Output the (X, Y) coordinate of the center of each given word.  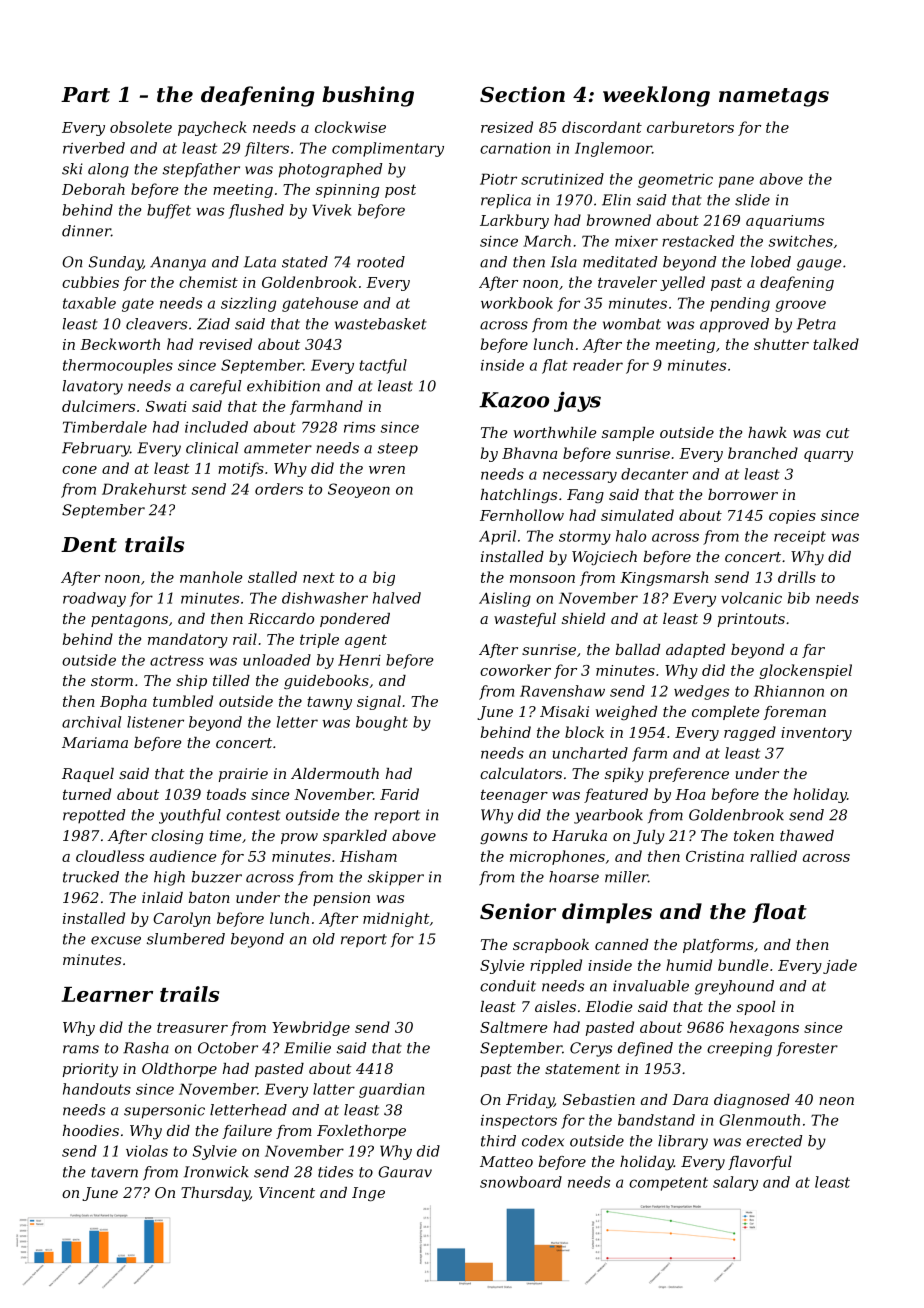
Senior (518, 911)
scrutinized (562, 179)
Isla (564, 262)
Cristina (715, 856)
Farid (399, 794)
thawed (807, 835)
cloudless (110, 856)
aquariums (785, 222)
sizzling (248, 304)
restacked (698, 241)
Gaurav (405, 1172)
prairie (243, 775)
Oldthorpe (179, 1070)
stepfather (201, 170)
